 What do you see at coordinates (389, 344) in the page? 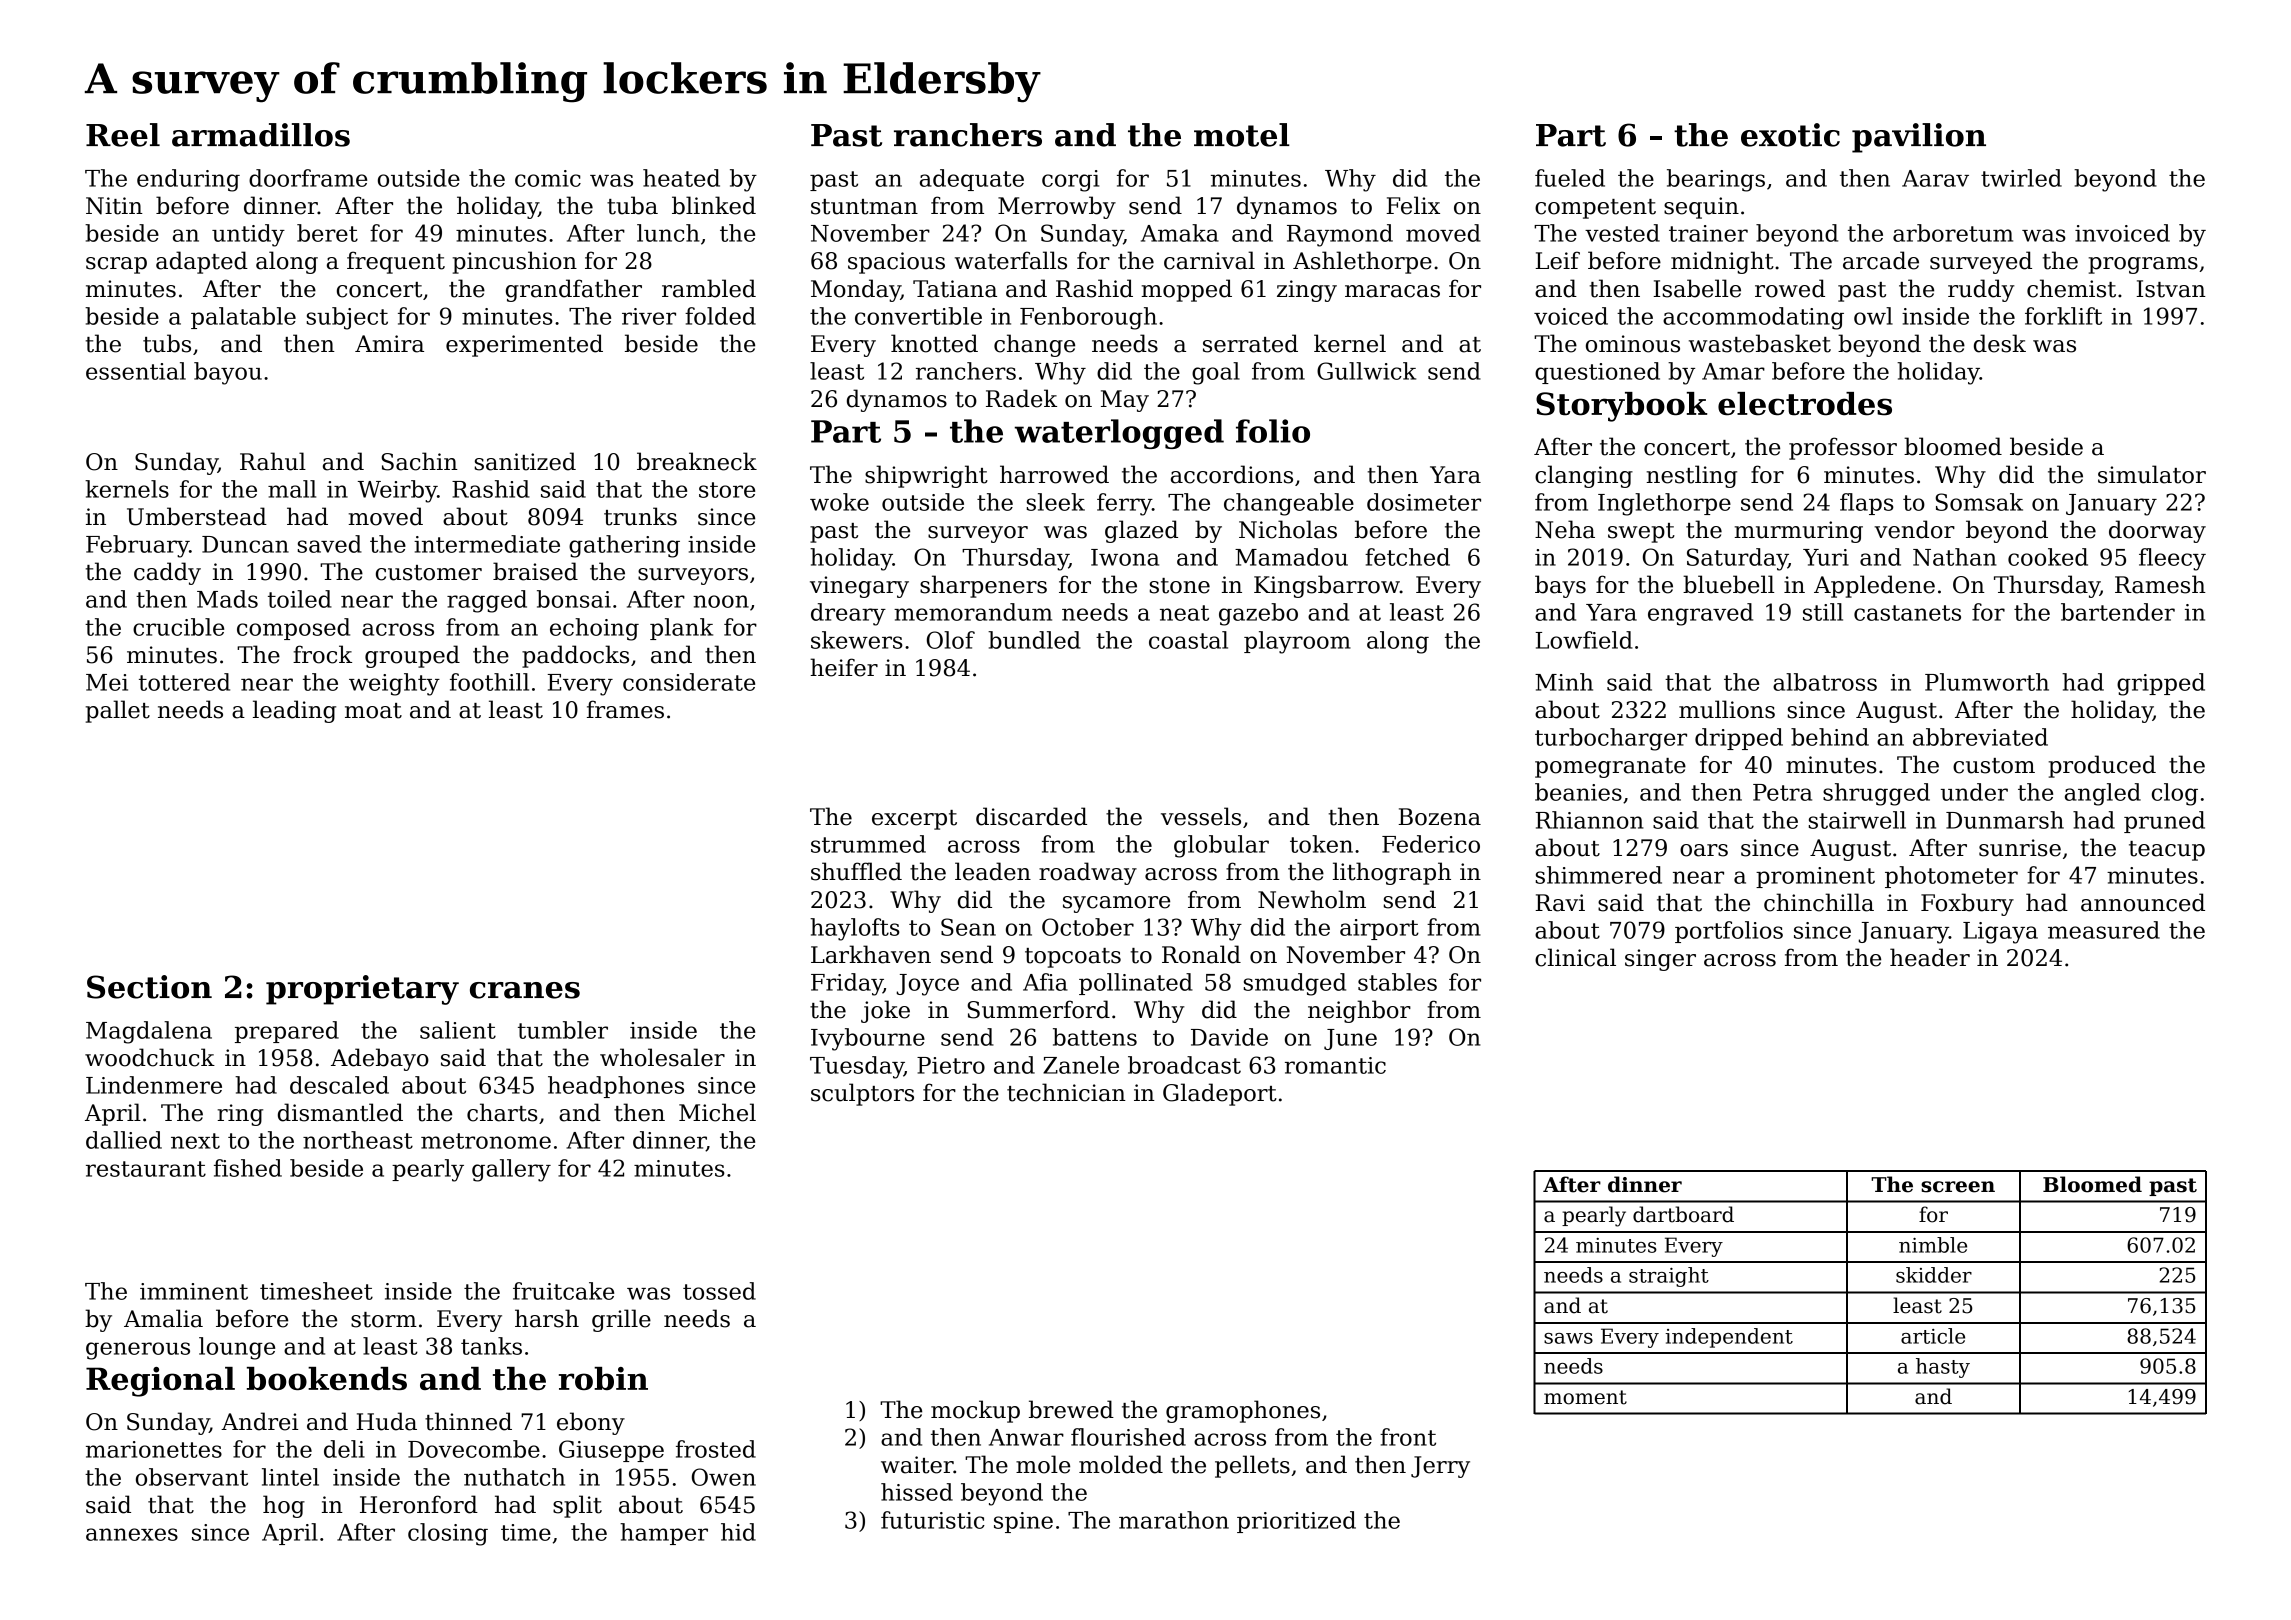
I see `Amira` at bounding box center [389, 344].
